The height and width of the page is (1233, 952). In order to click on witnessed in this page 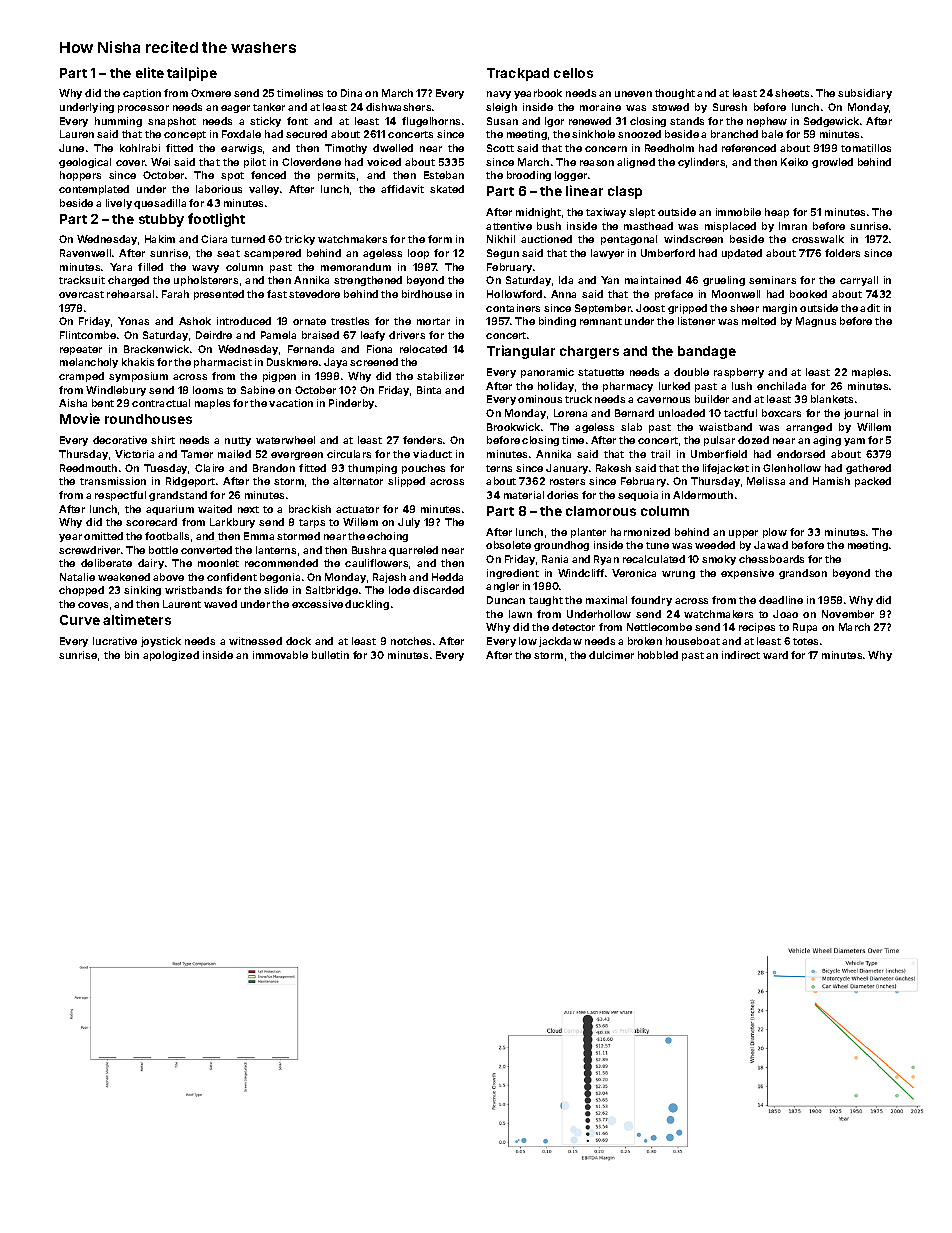, I will do `click(255, 641)`.
